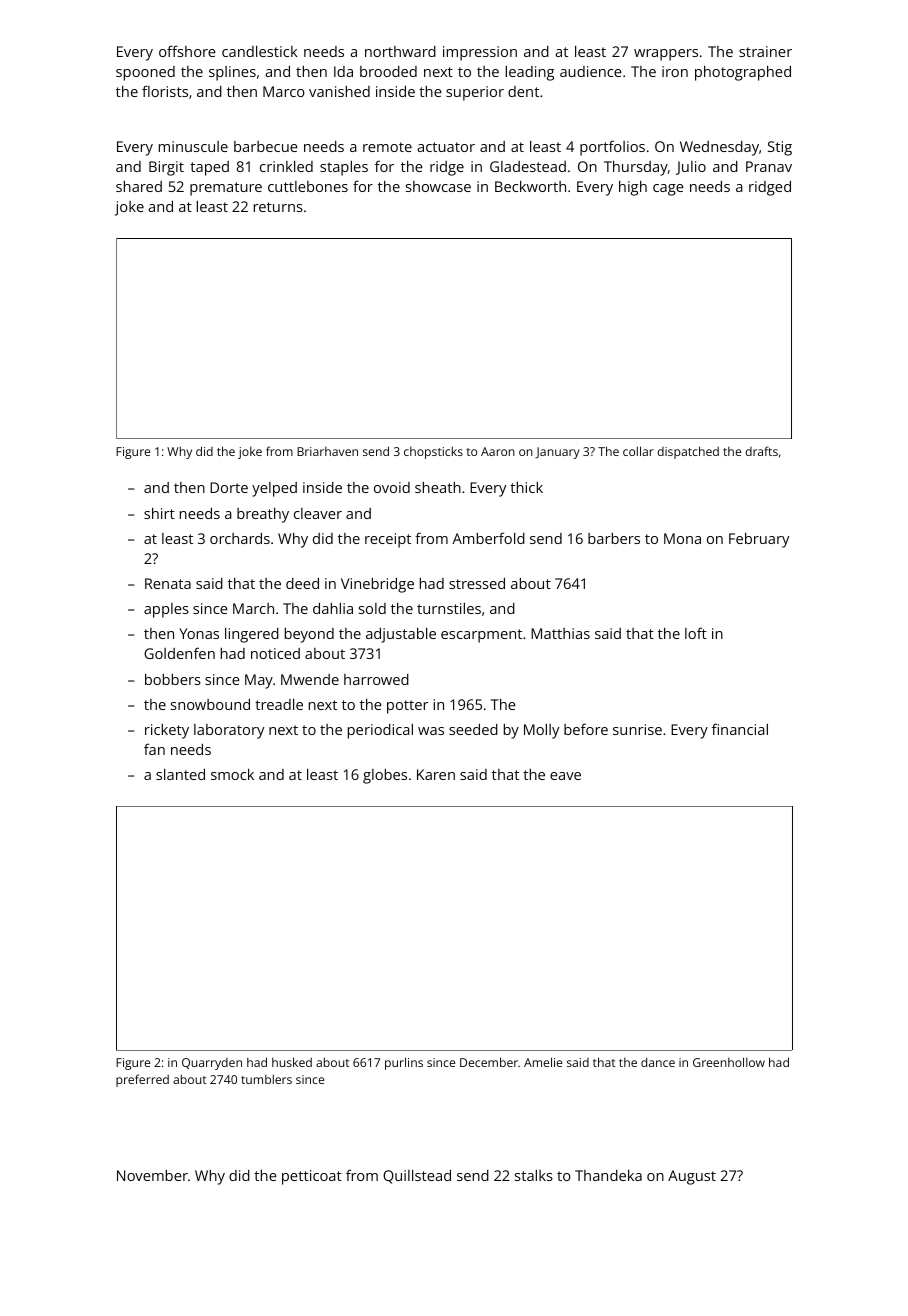  What do you see at coordinates (637, 729) in the screenshot?
I see `sunrise` at bounding box center [637, 729].
